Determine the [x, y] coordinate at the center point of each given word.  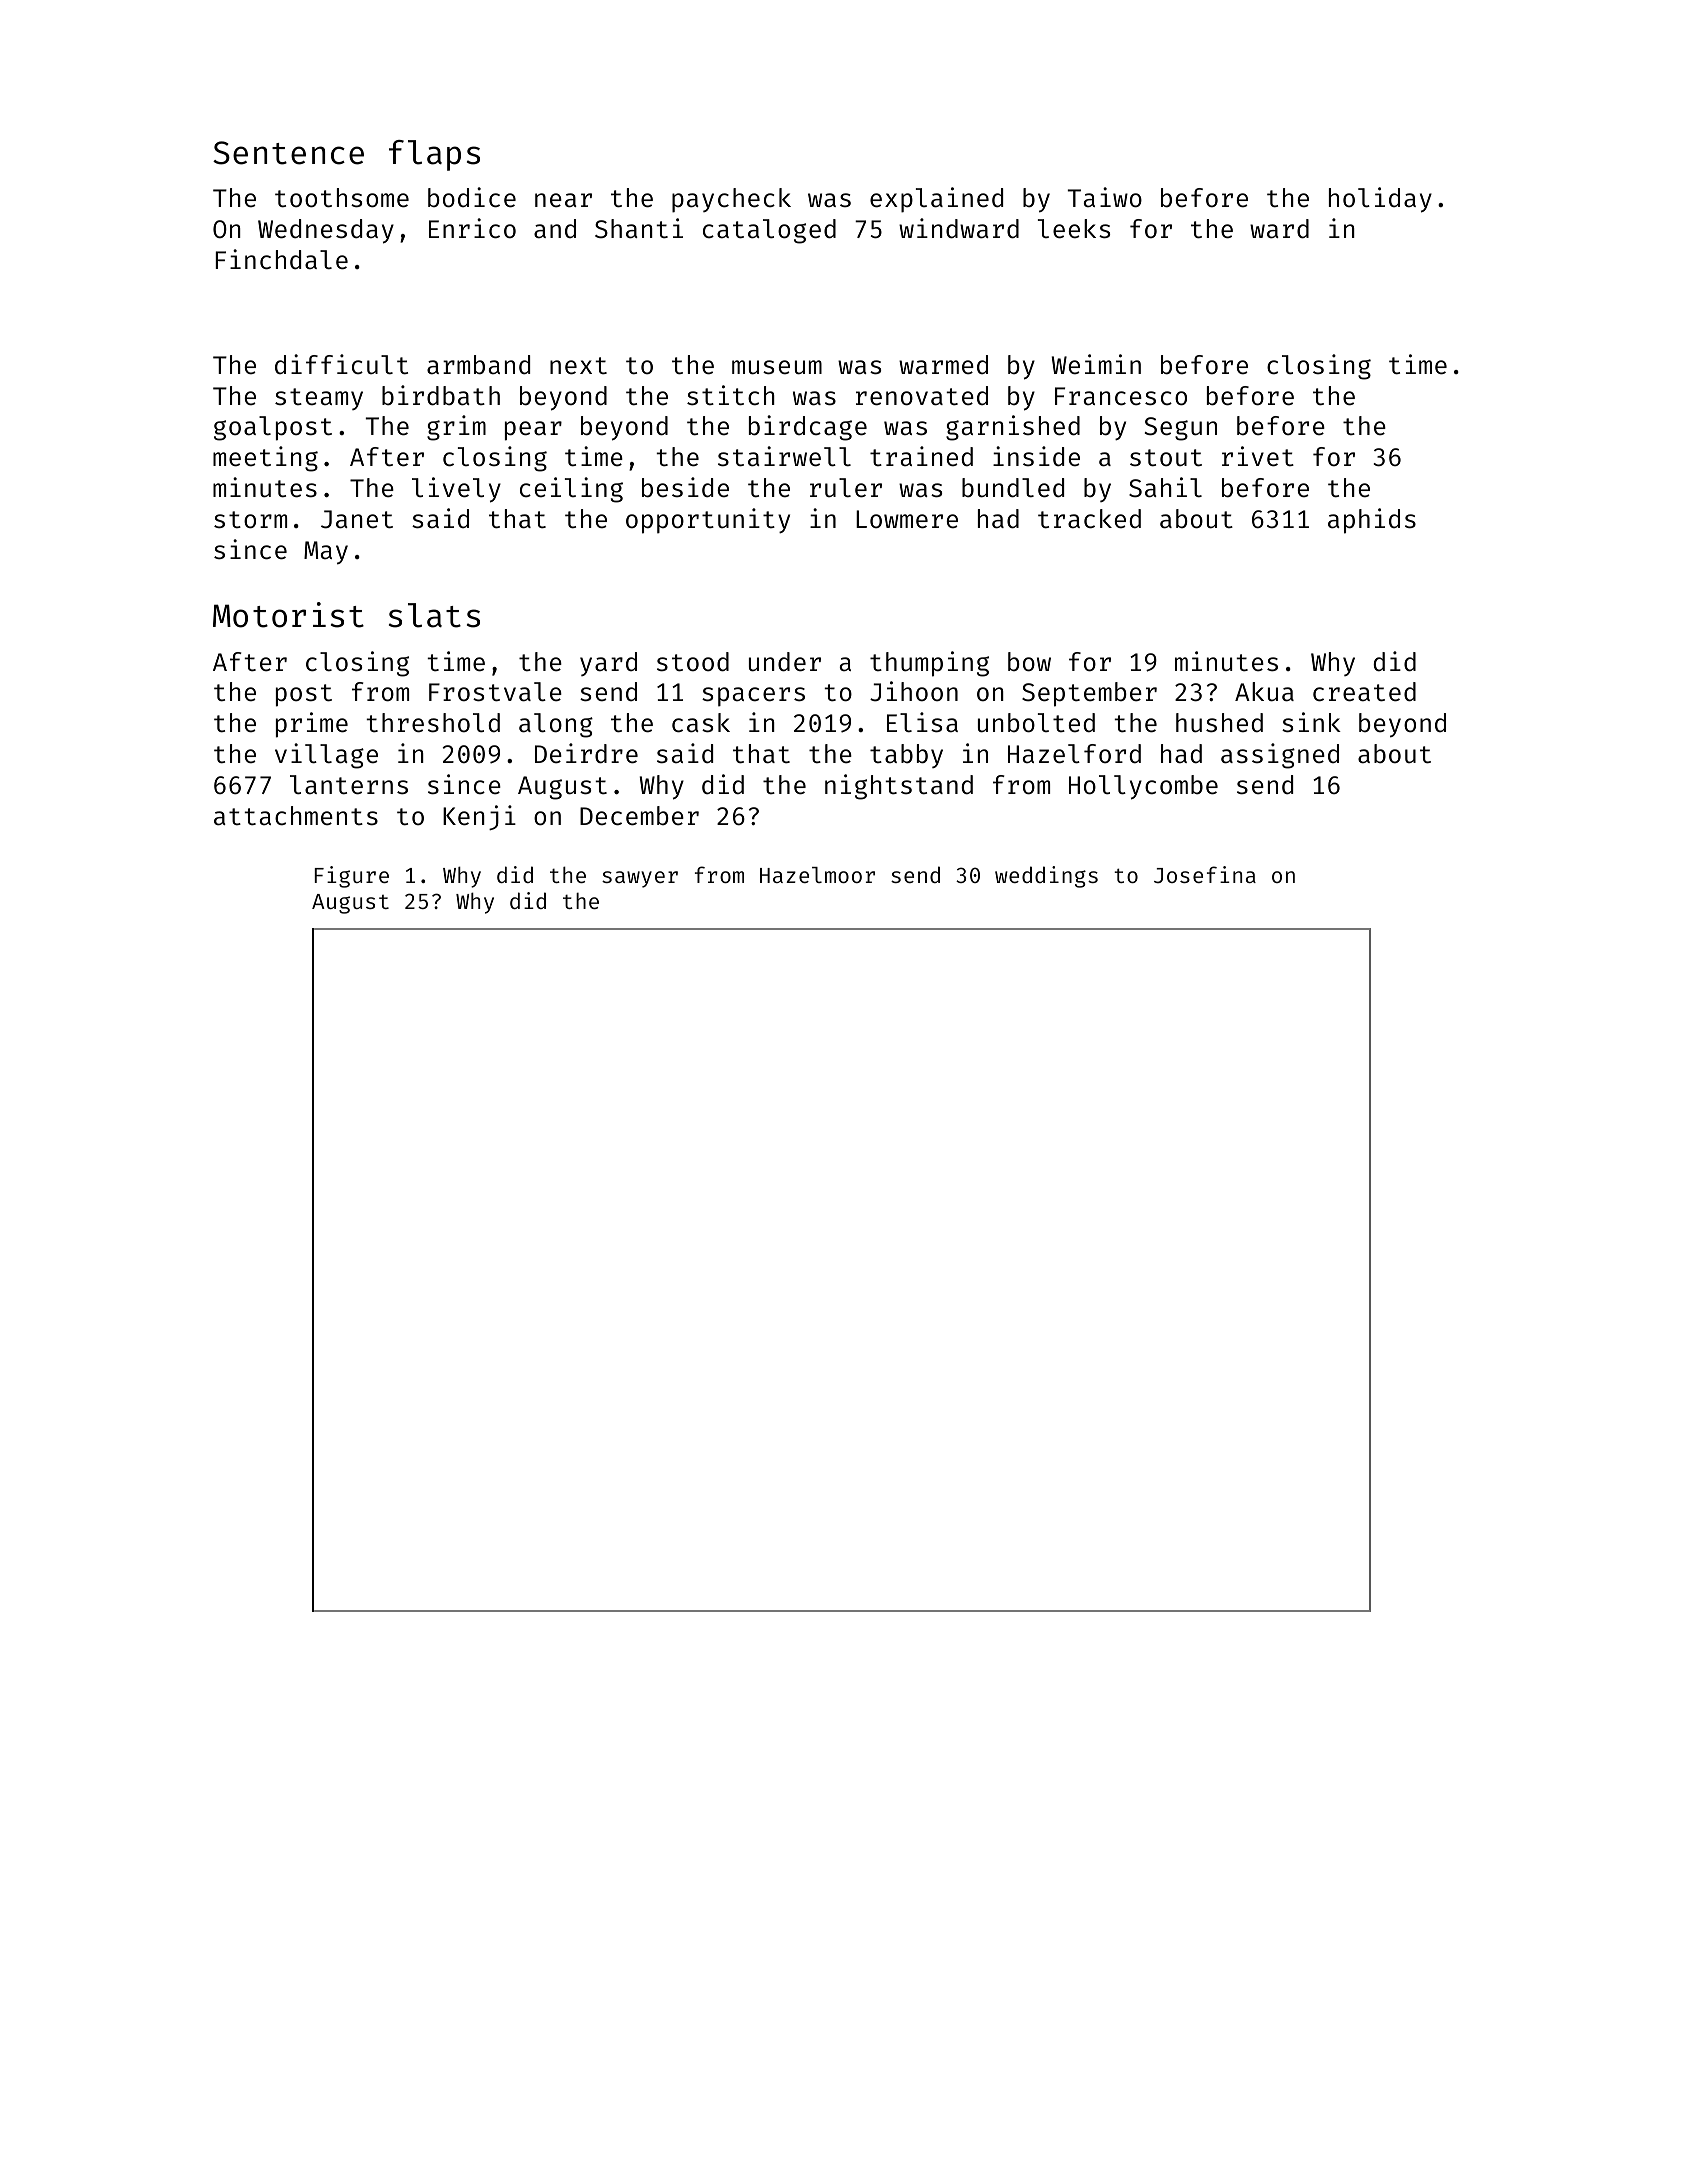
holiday [1380, 200]
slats [434, 615]
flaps [434, 155]
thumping [929, 664]
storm [250, 520]
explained [936, 200]
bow [1029, 662]
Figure [352, 877]
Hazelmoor [817, 875]
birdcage [808, 428]
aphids [1372, 521]
